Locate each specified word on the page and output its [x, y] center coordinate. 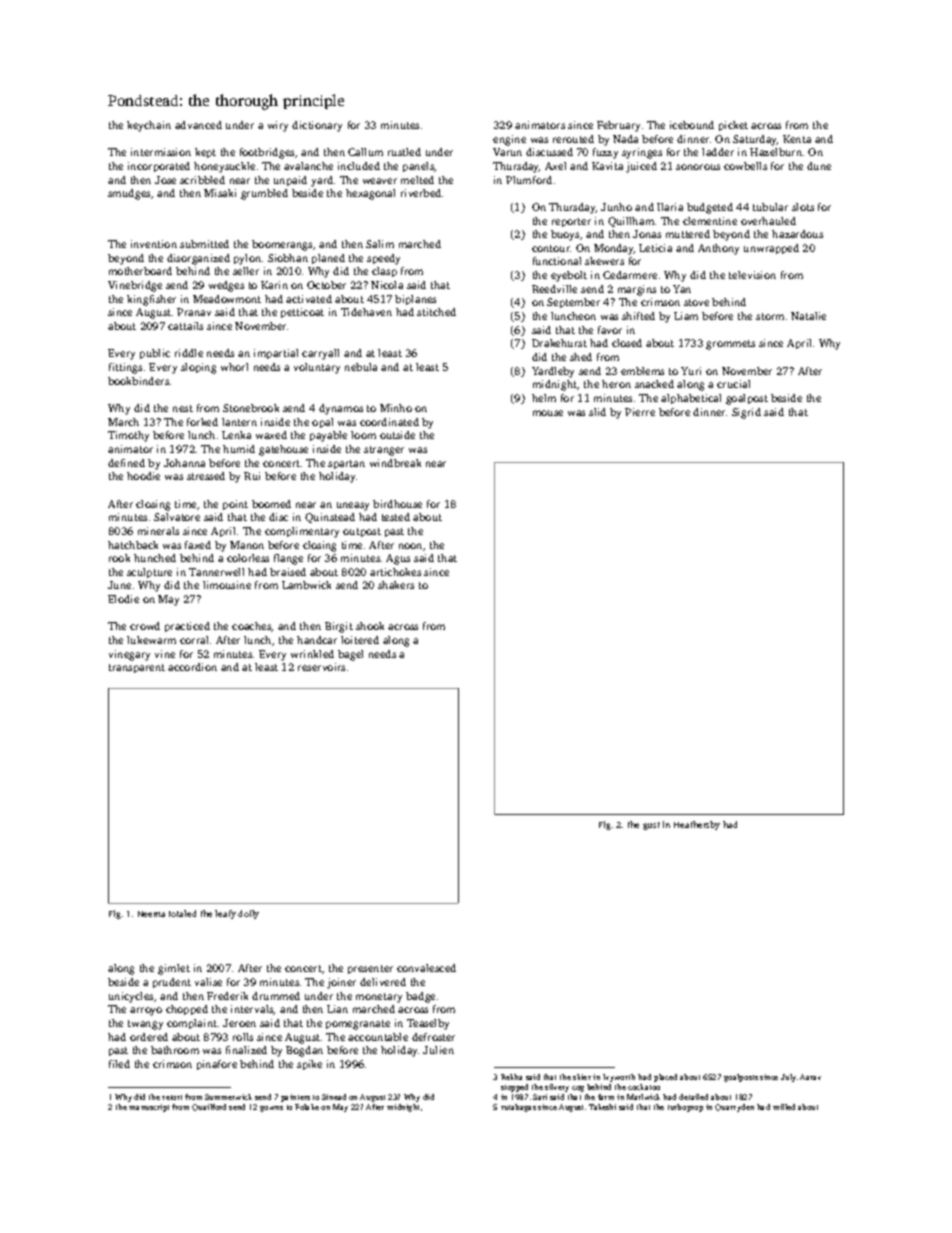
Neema [151, 914]
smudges [129, 194]
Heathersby [697, 825]
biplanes [415, 300]
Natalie [808, 316]
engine [509, 140]
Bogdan [304, 1051]
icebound [692, 125]
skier [582, 1077]
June [119, 585]
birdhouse [397, 504]
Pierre [640, 412]
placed [665, 1078]
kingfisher [151, 300]
